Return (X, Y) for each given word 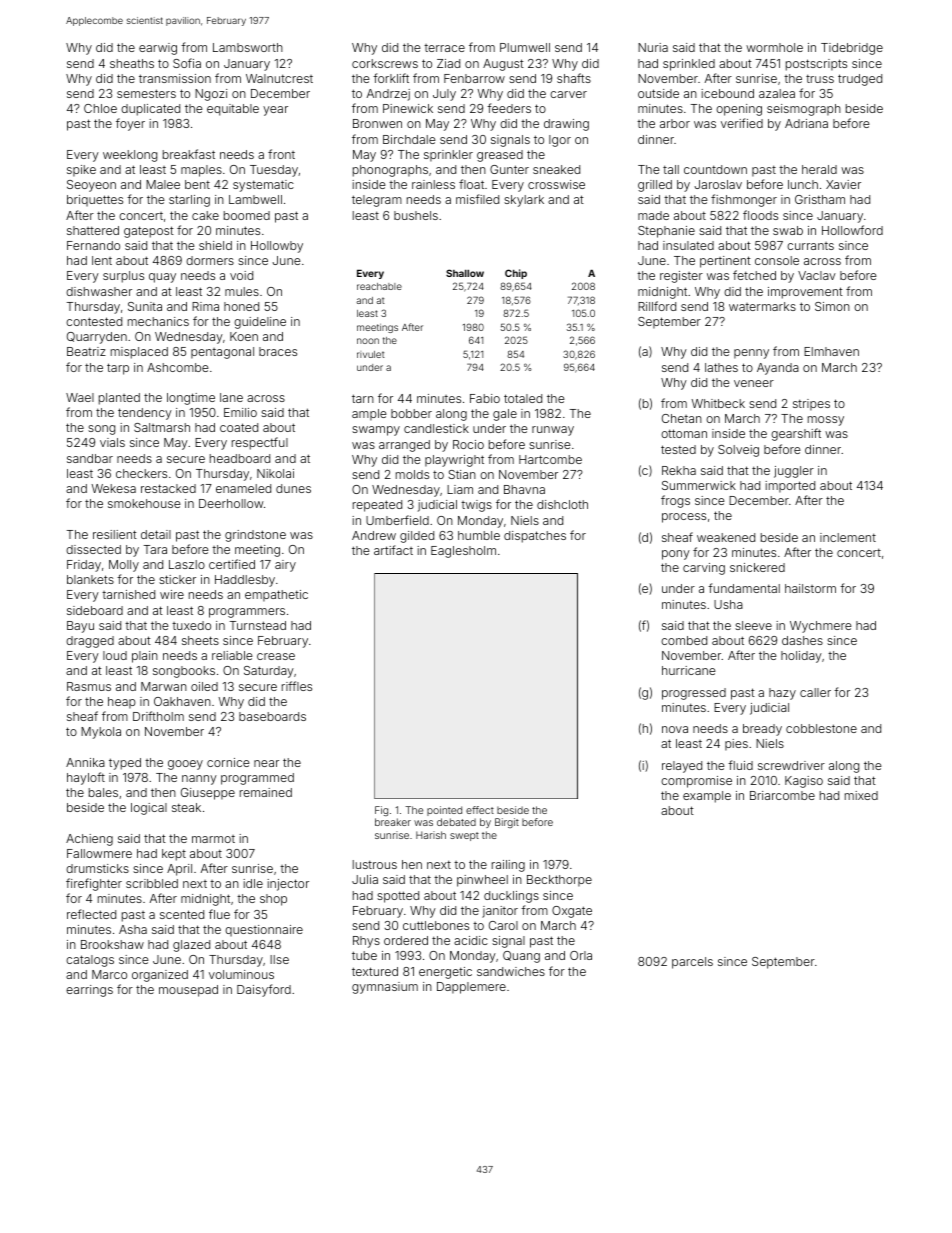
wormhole (774, 47)
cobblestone (821, 728)
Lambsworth (248, 47)
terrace (444, 48)
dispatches (535, 537)
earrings (89, 991)
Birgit (507, 823)
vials (112, 442)
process (684, 518)
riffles (297, 686)
